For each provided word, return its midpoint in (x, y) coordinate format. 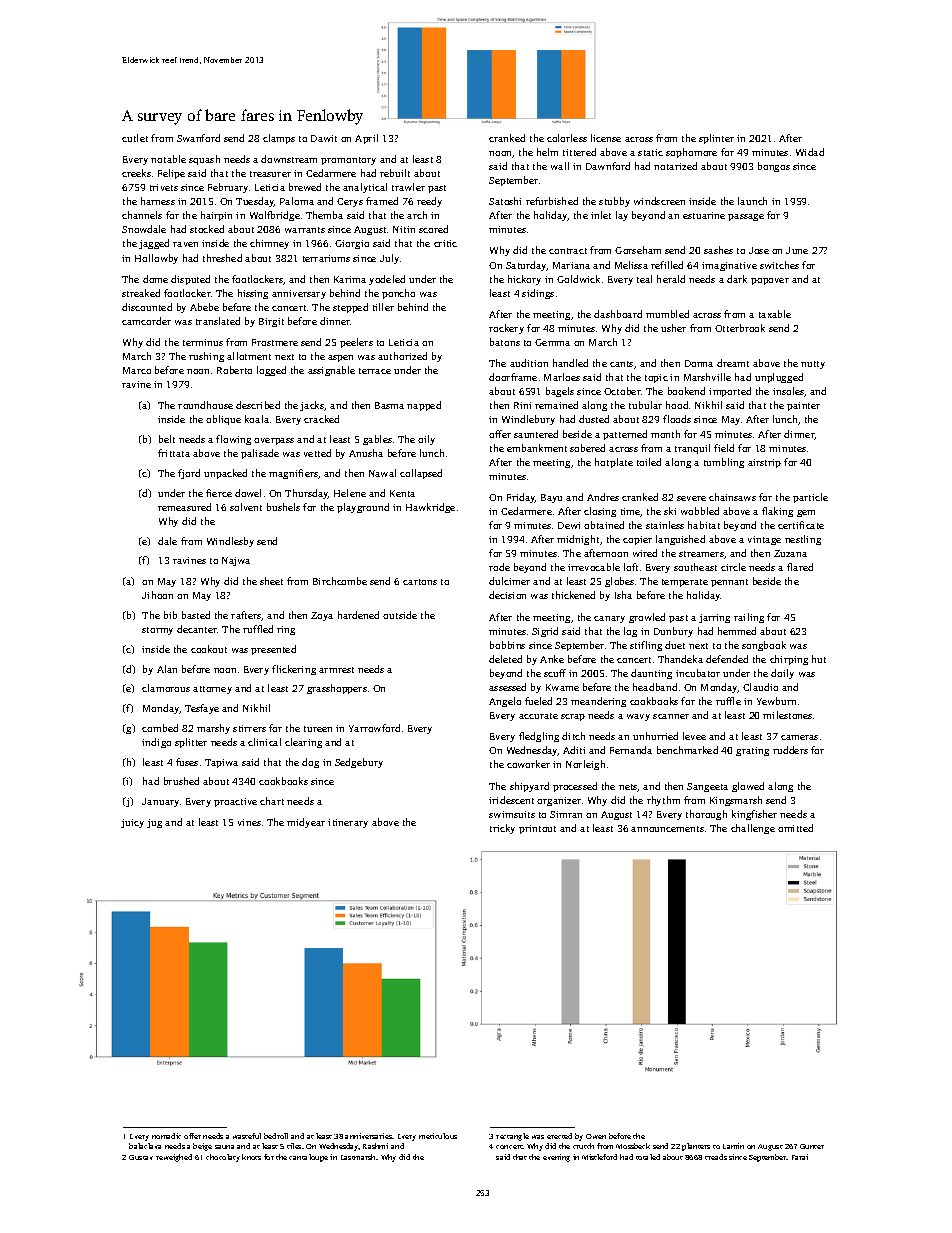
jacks (312, 406)
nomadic (166, 1136)
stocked (207, 229)
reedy (429, 202)
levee (694, 736)
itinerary (348, 823)
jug (154, 823)
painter (803, 406)
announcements (667, 829)
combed (160, 728)
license (606, 138)
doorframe (513, 377)
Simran (566, 814)
